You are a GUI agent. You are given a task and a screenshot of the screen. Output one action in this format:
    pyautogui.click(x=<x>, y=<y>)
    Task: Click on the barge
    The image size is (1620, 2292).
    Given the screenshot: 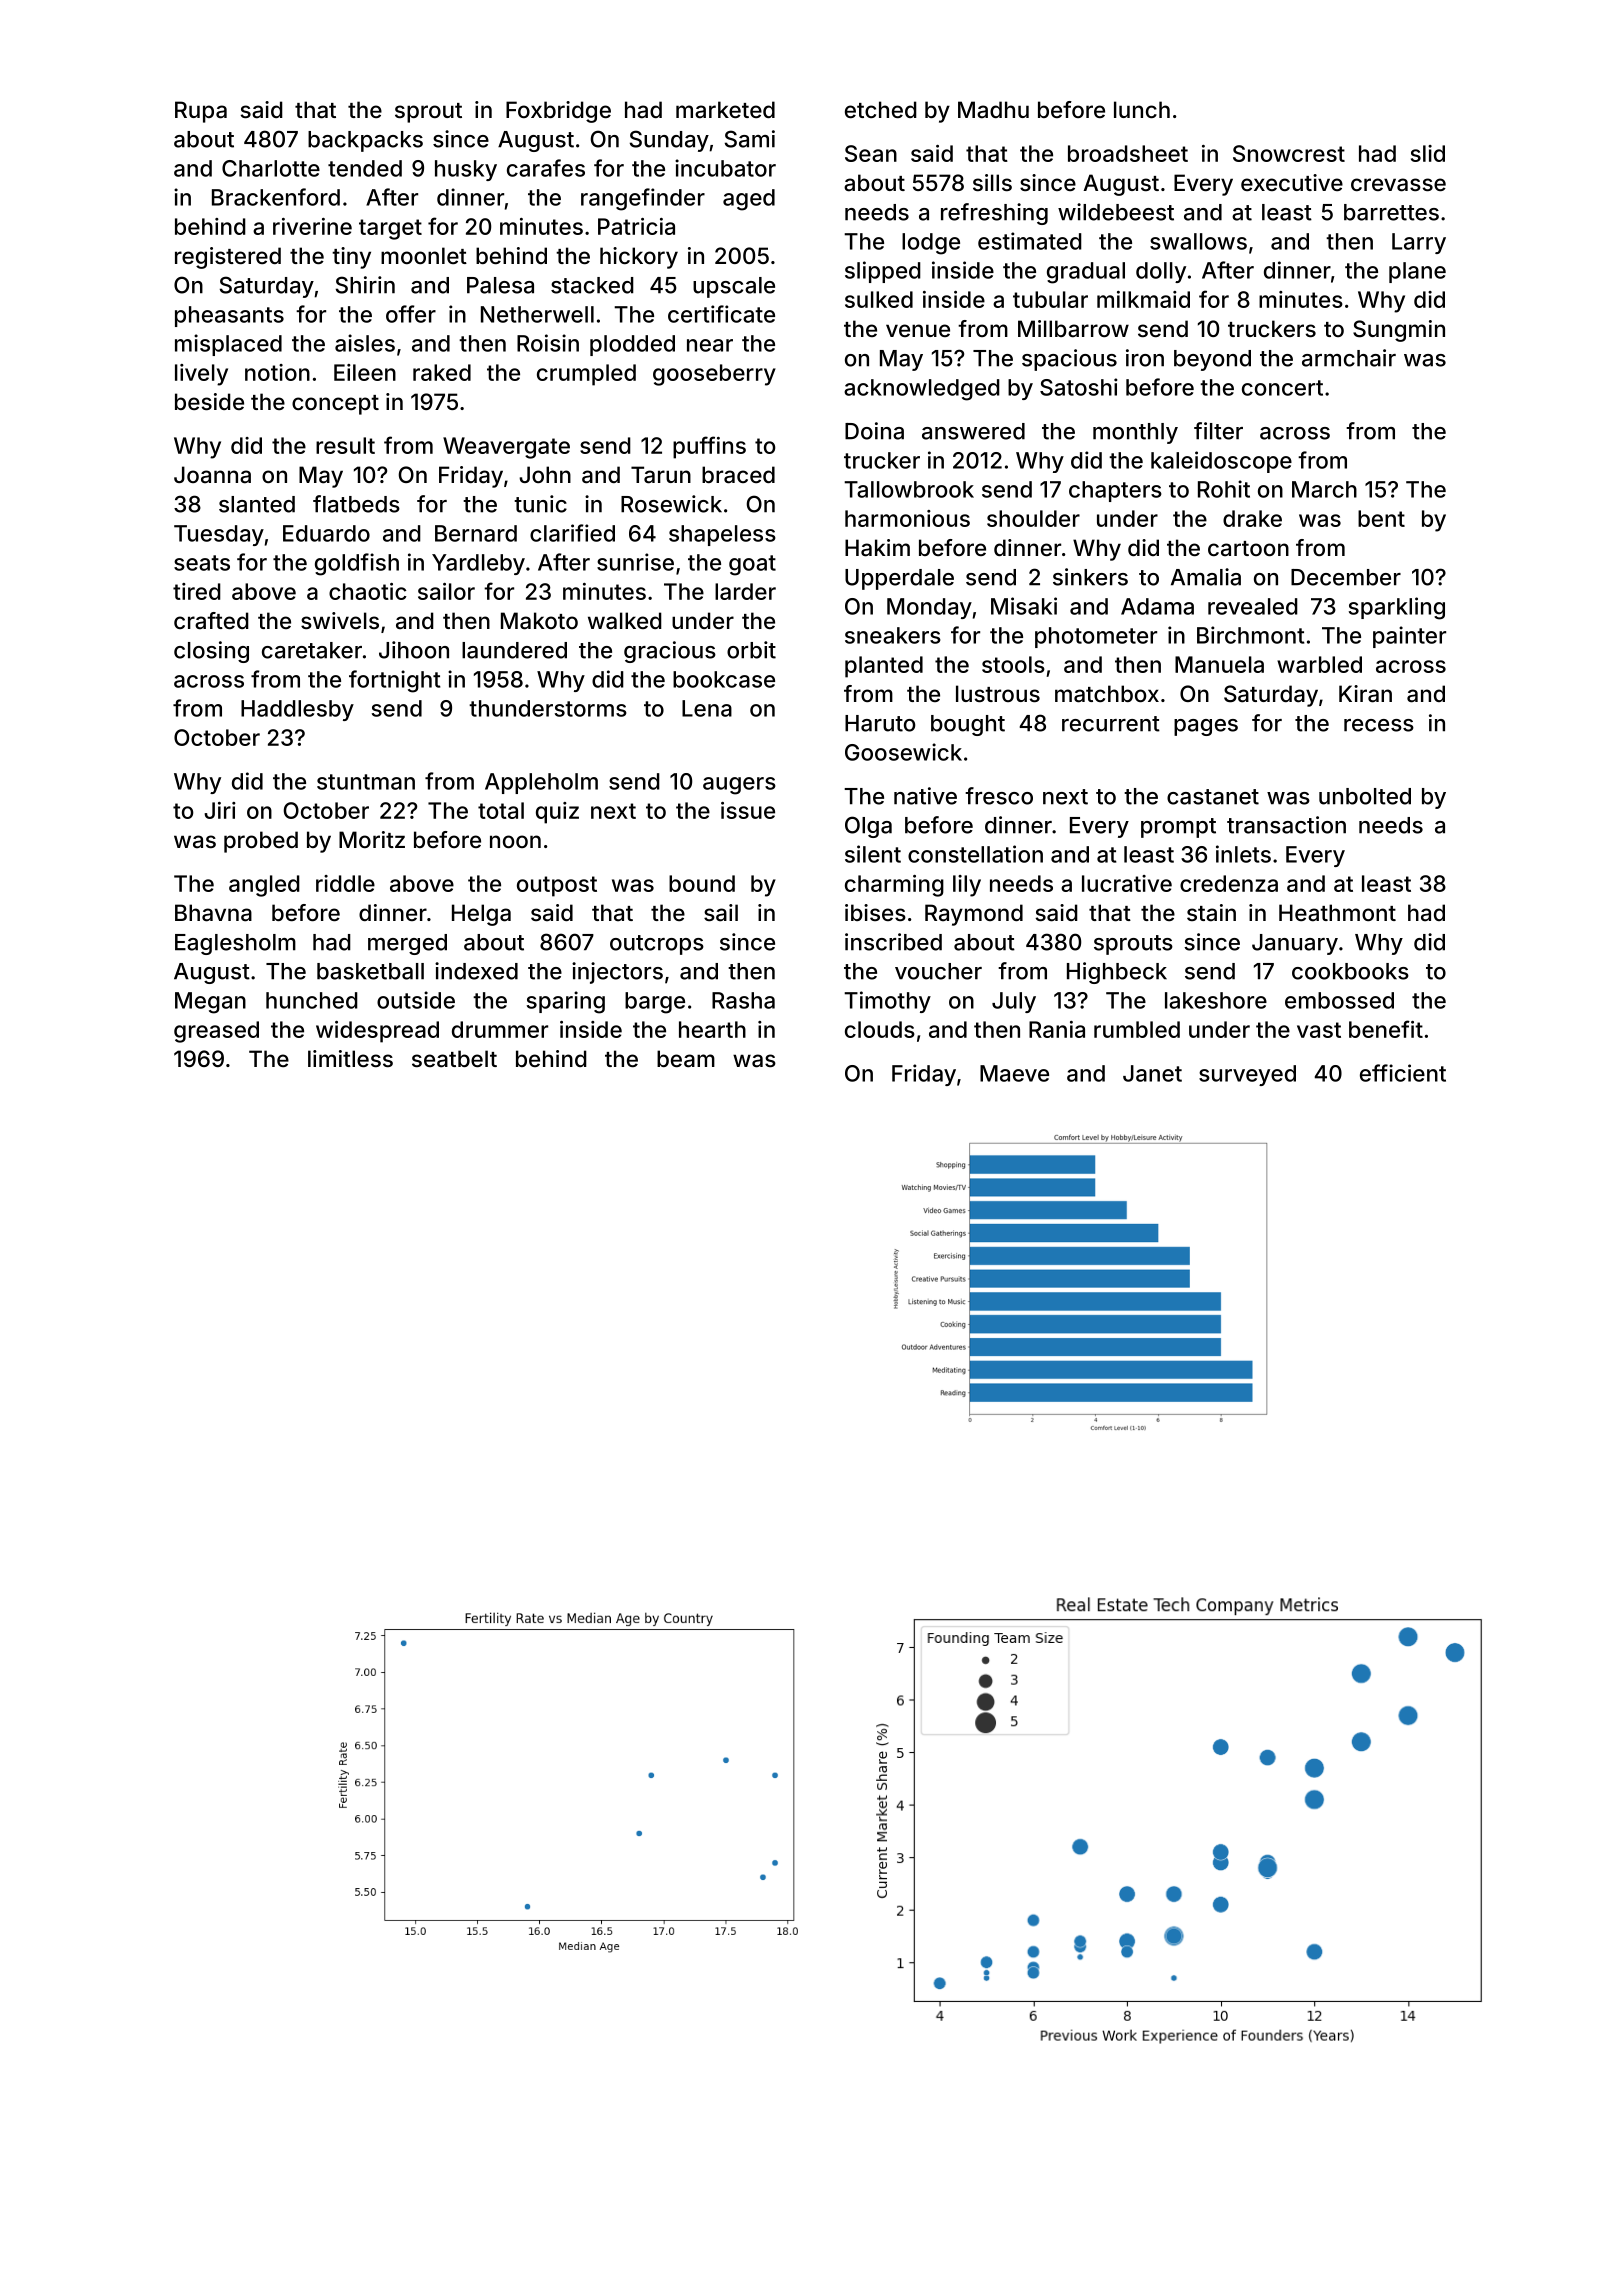 What is the action you would take?
    pyautogui.click(x=655, y=1003)
